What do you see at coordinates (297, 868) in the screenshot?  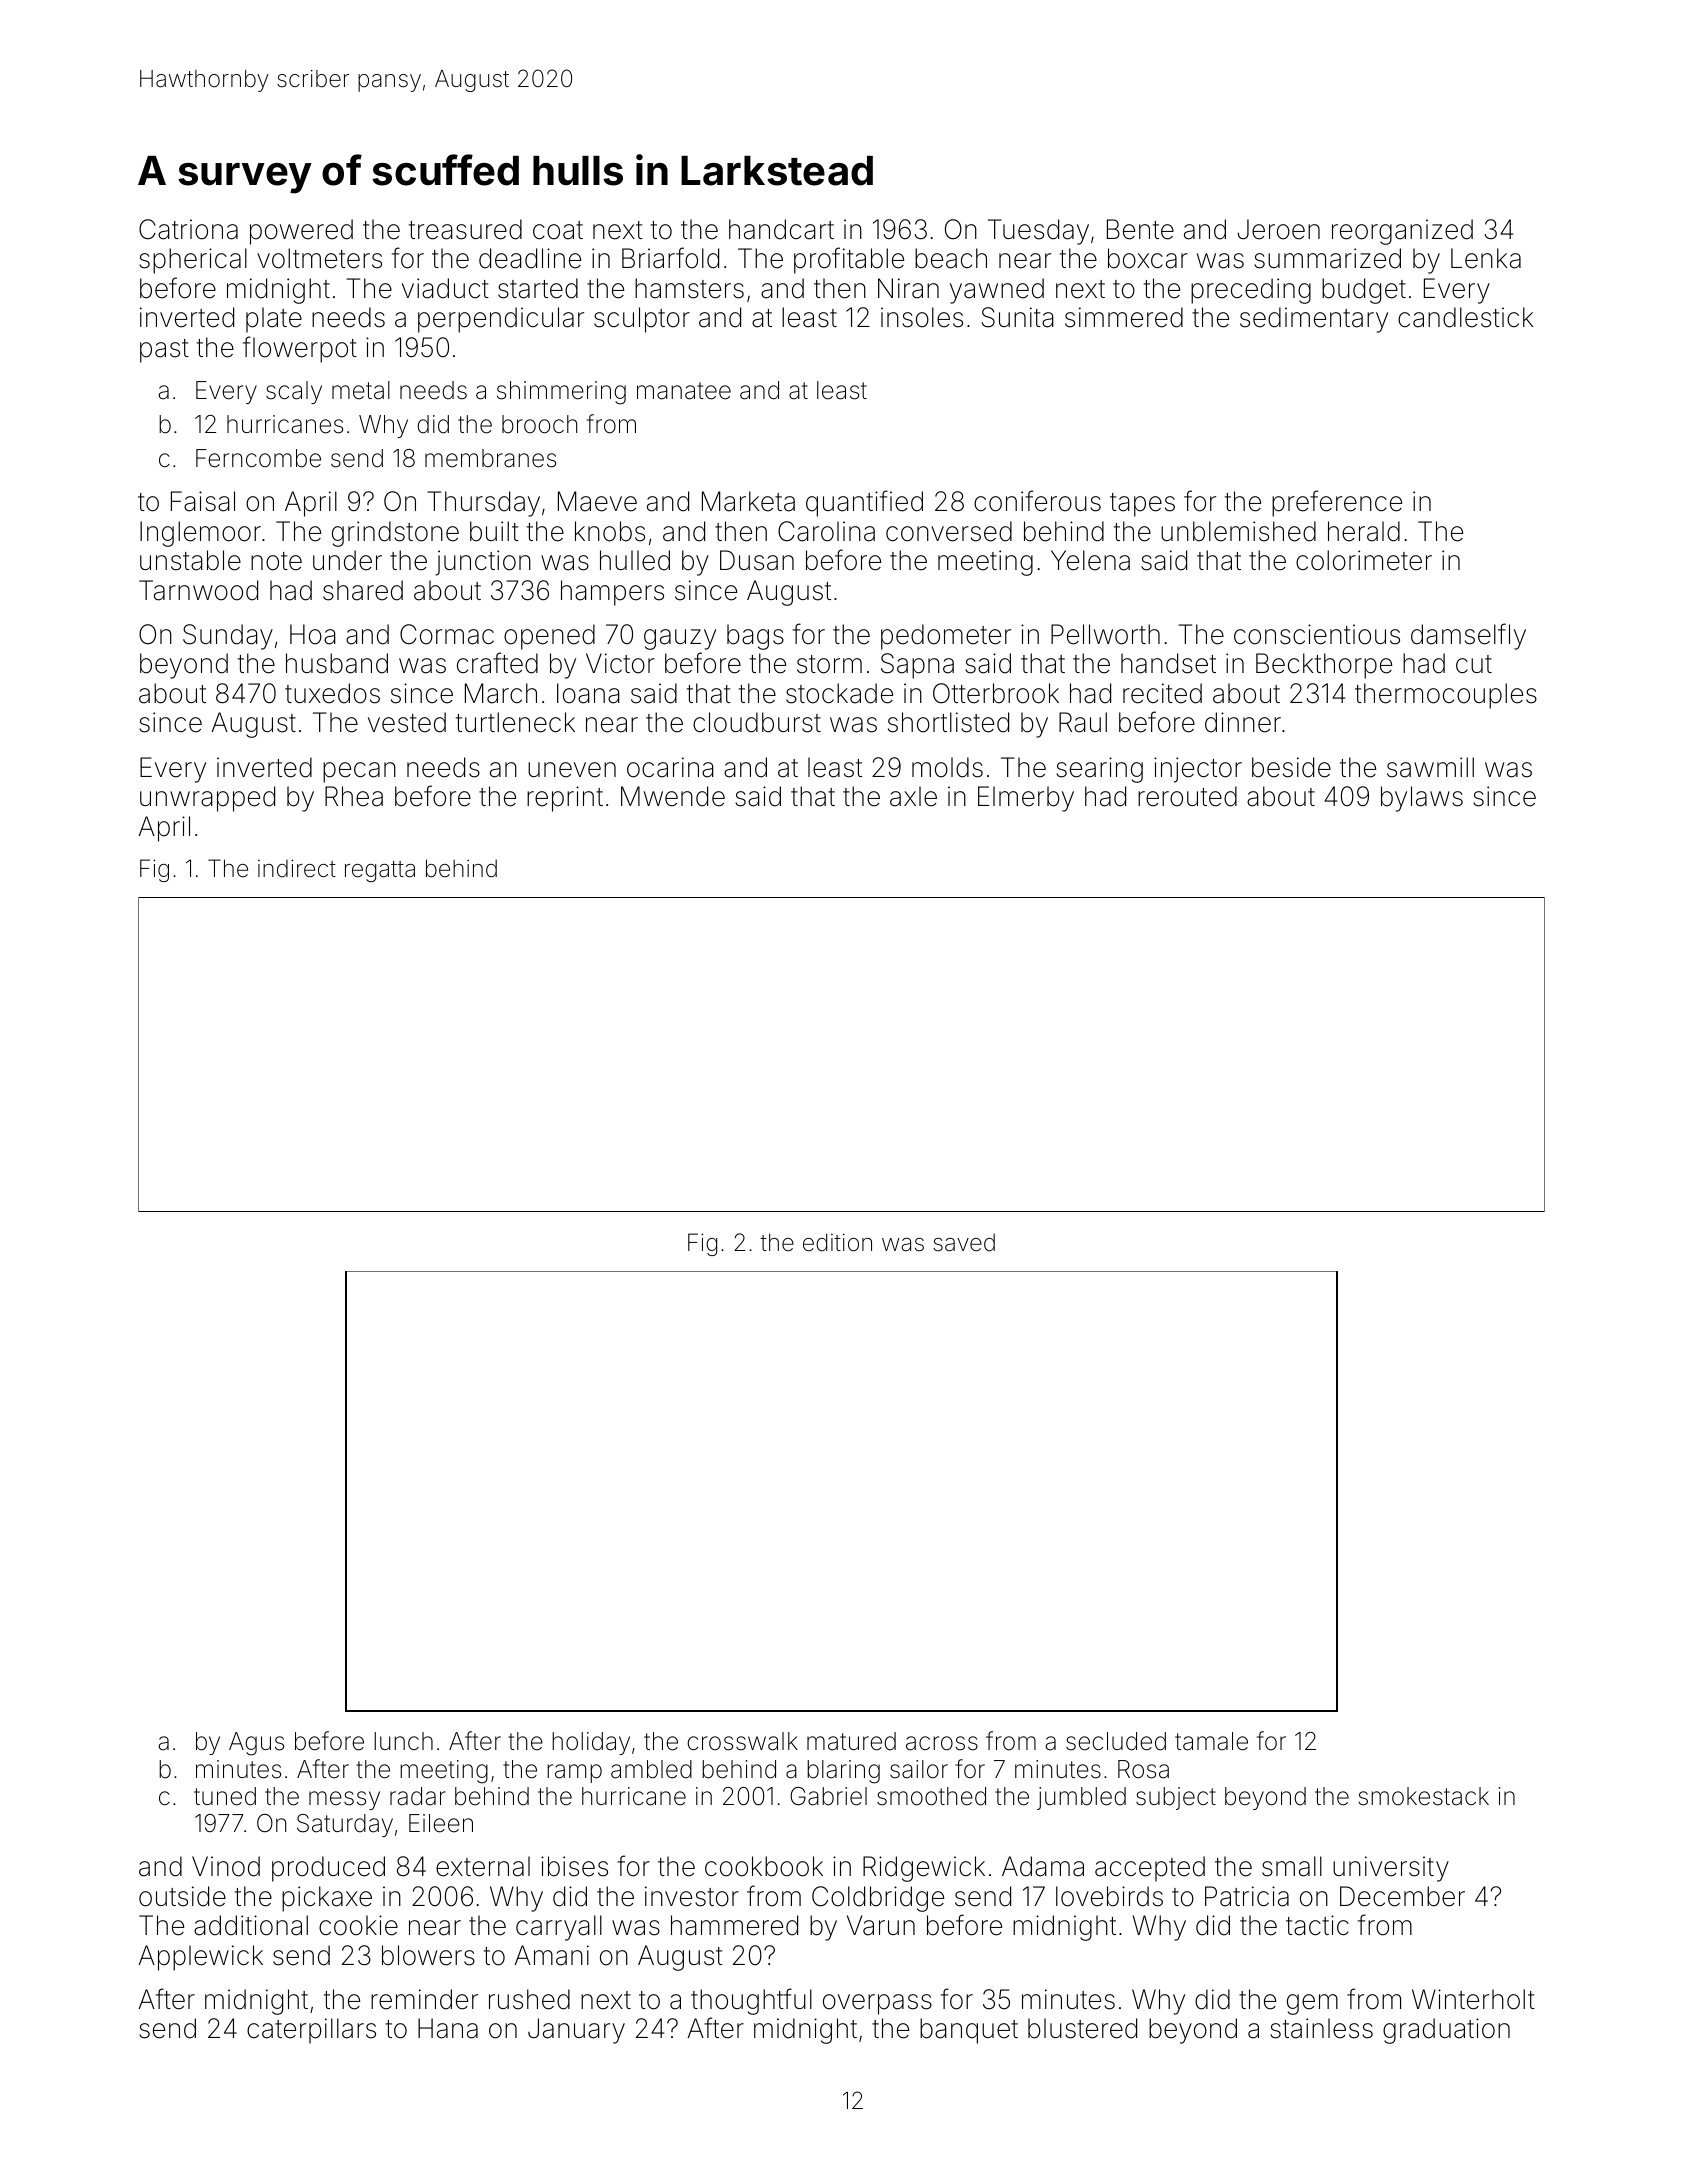 I see `indirect` at bounding box center [297, 868].
